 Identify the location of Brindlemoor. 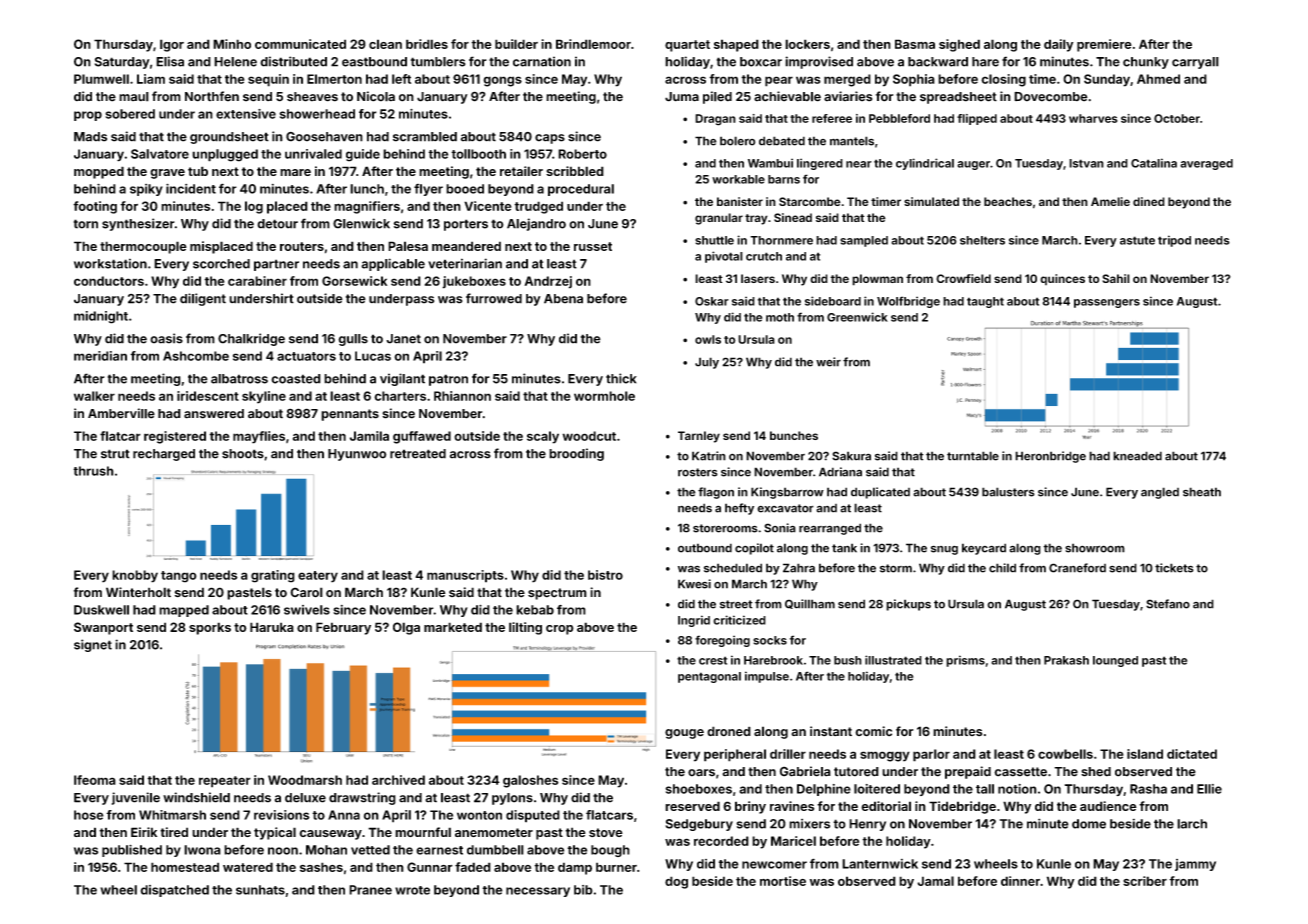
(593, 44).
